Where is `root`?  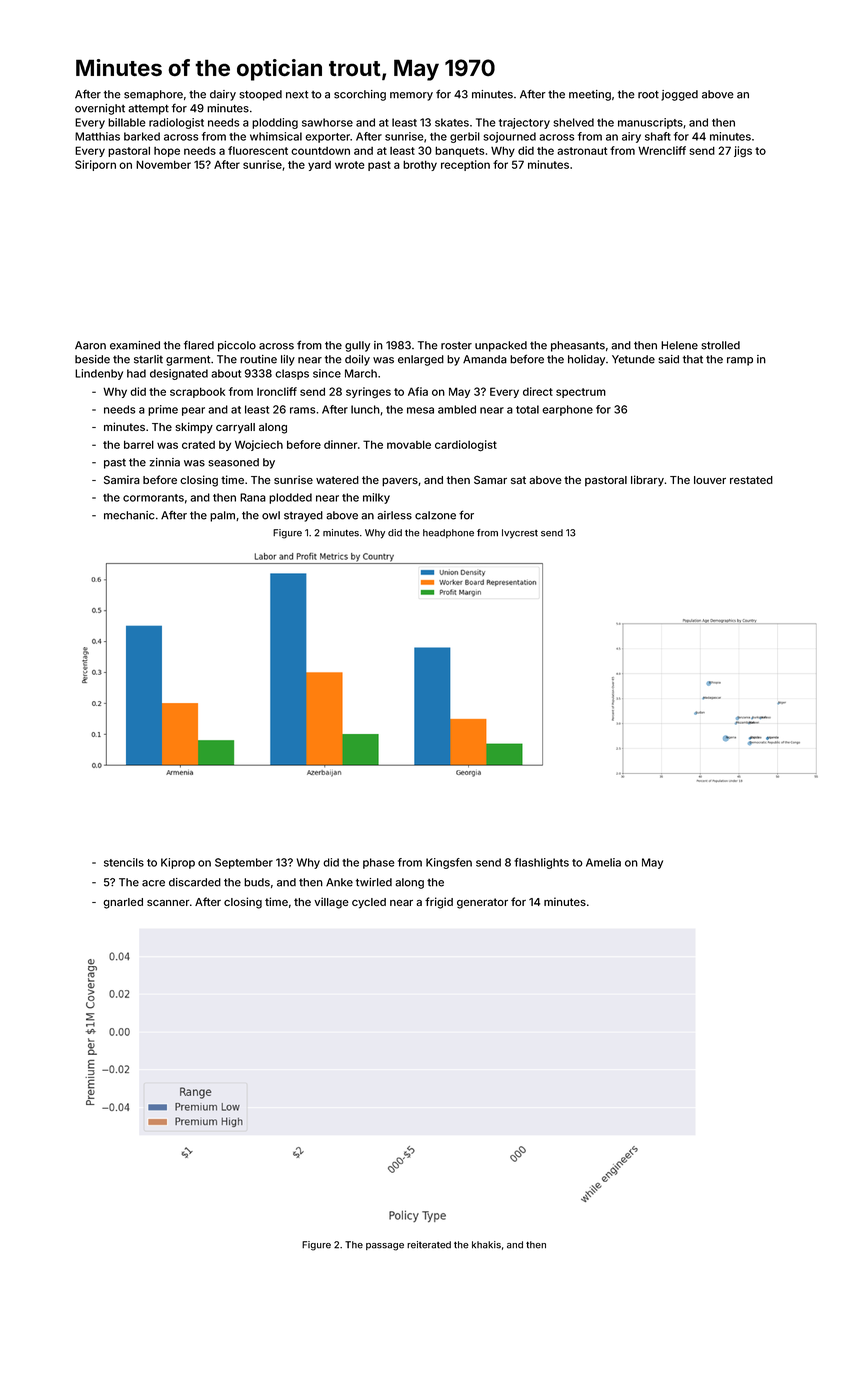
root is located at coordinates (648, 94).
